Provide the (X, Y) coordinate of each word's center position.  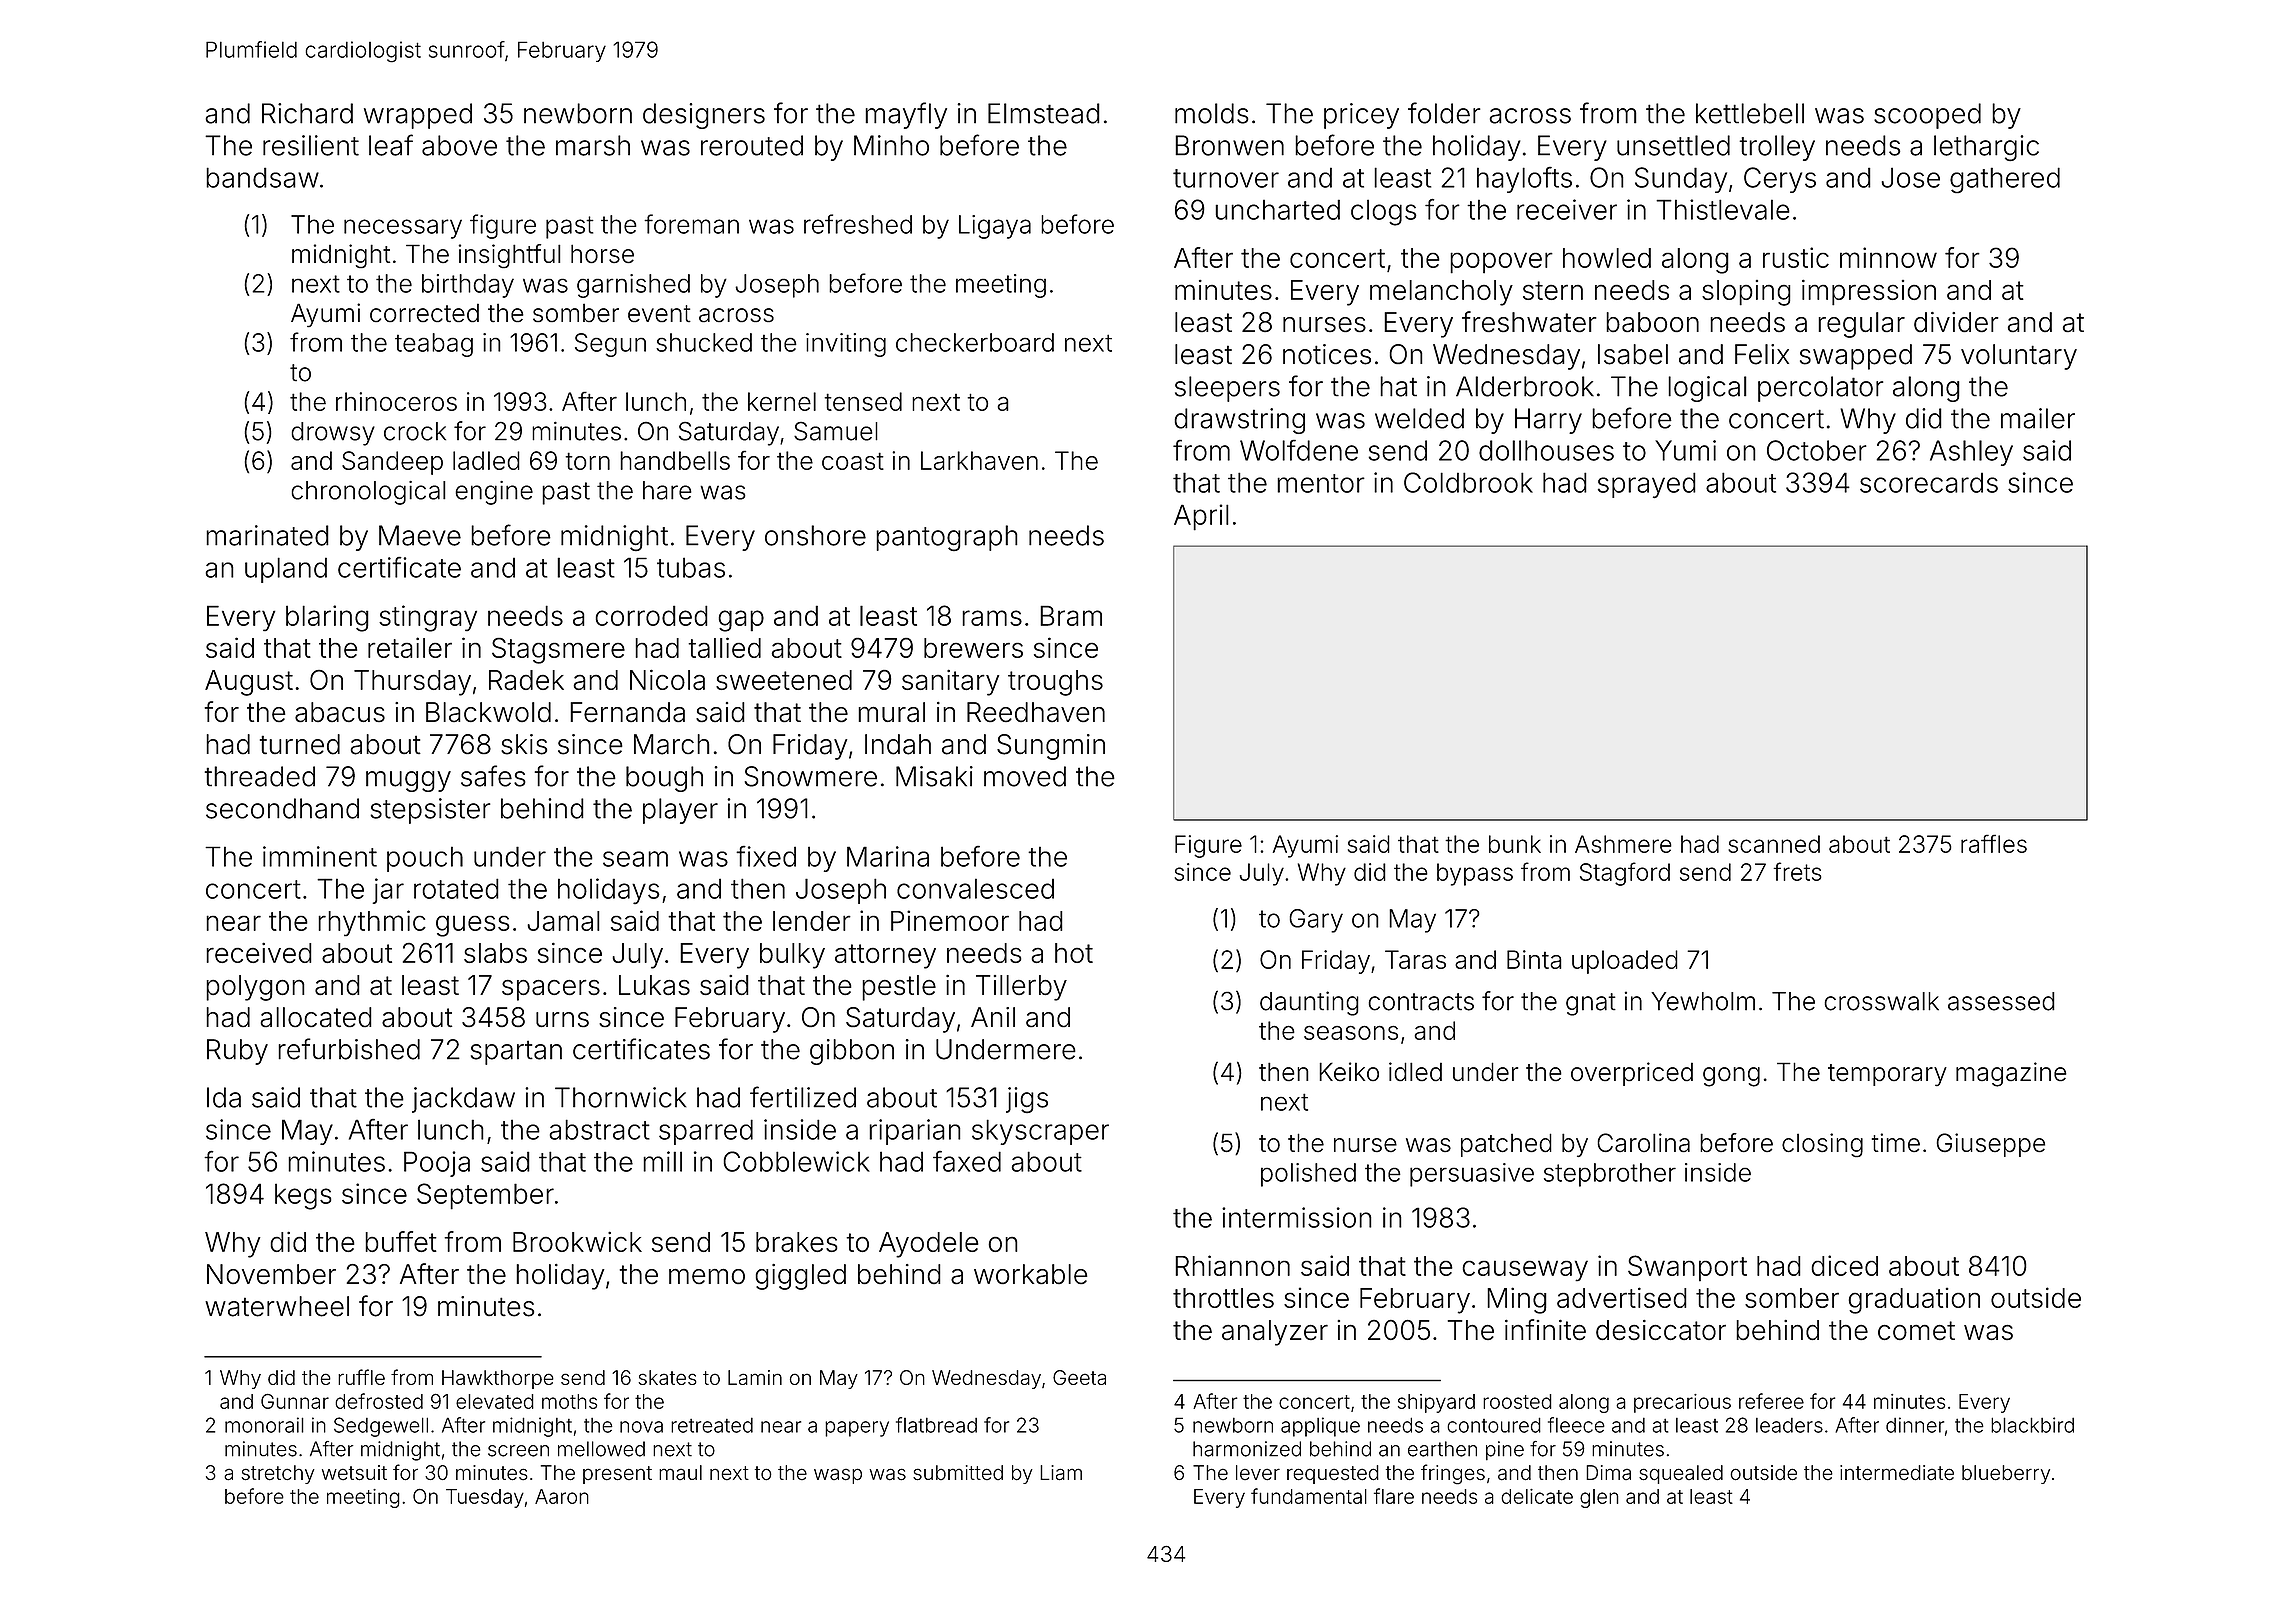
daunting (1309, 1003)
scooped (1927, 116)
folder (1444, 113)
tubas (691, 567)
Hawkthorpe (498, 1379)
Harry (1548, 421)
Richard (307, 113)
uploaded (1625, 962)
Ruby (237, 1052)
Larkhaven (979, 460)
